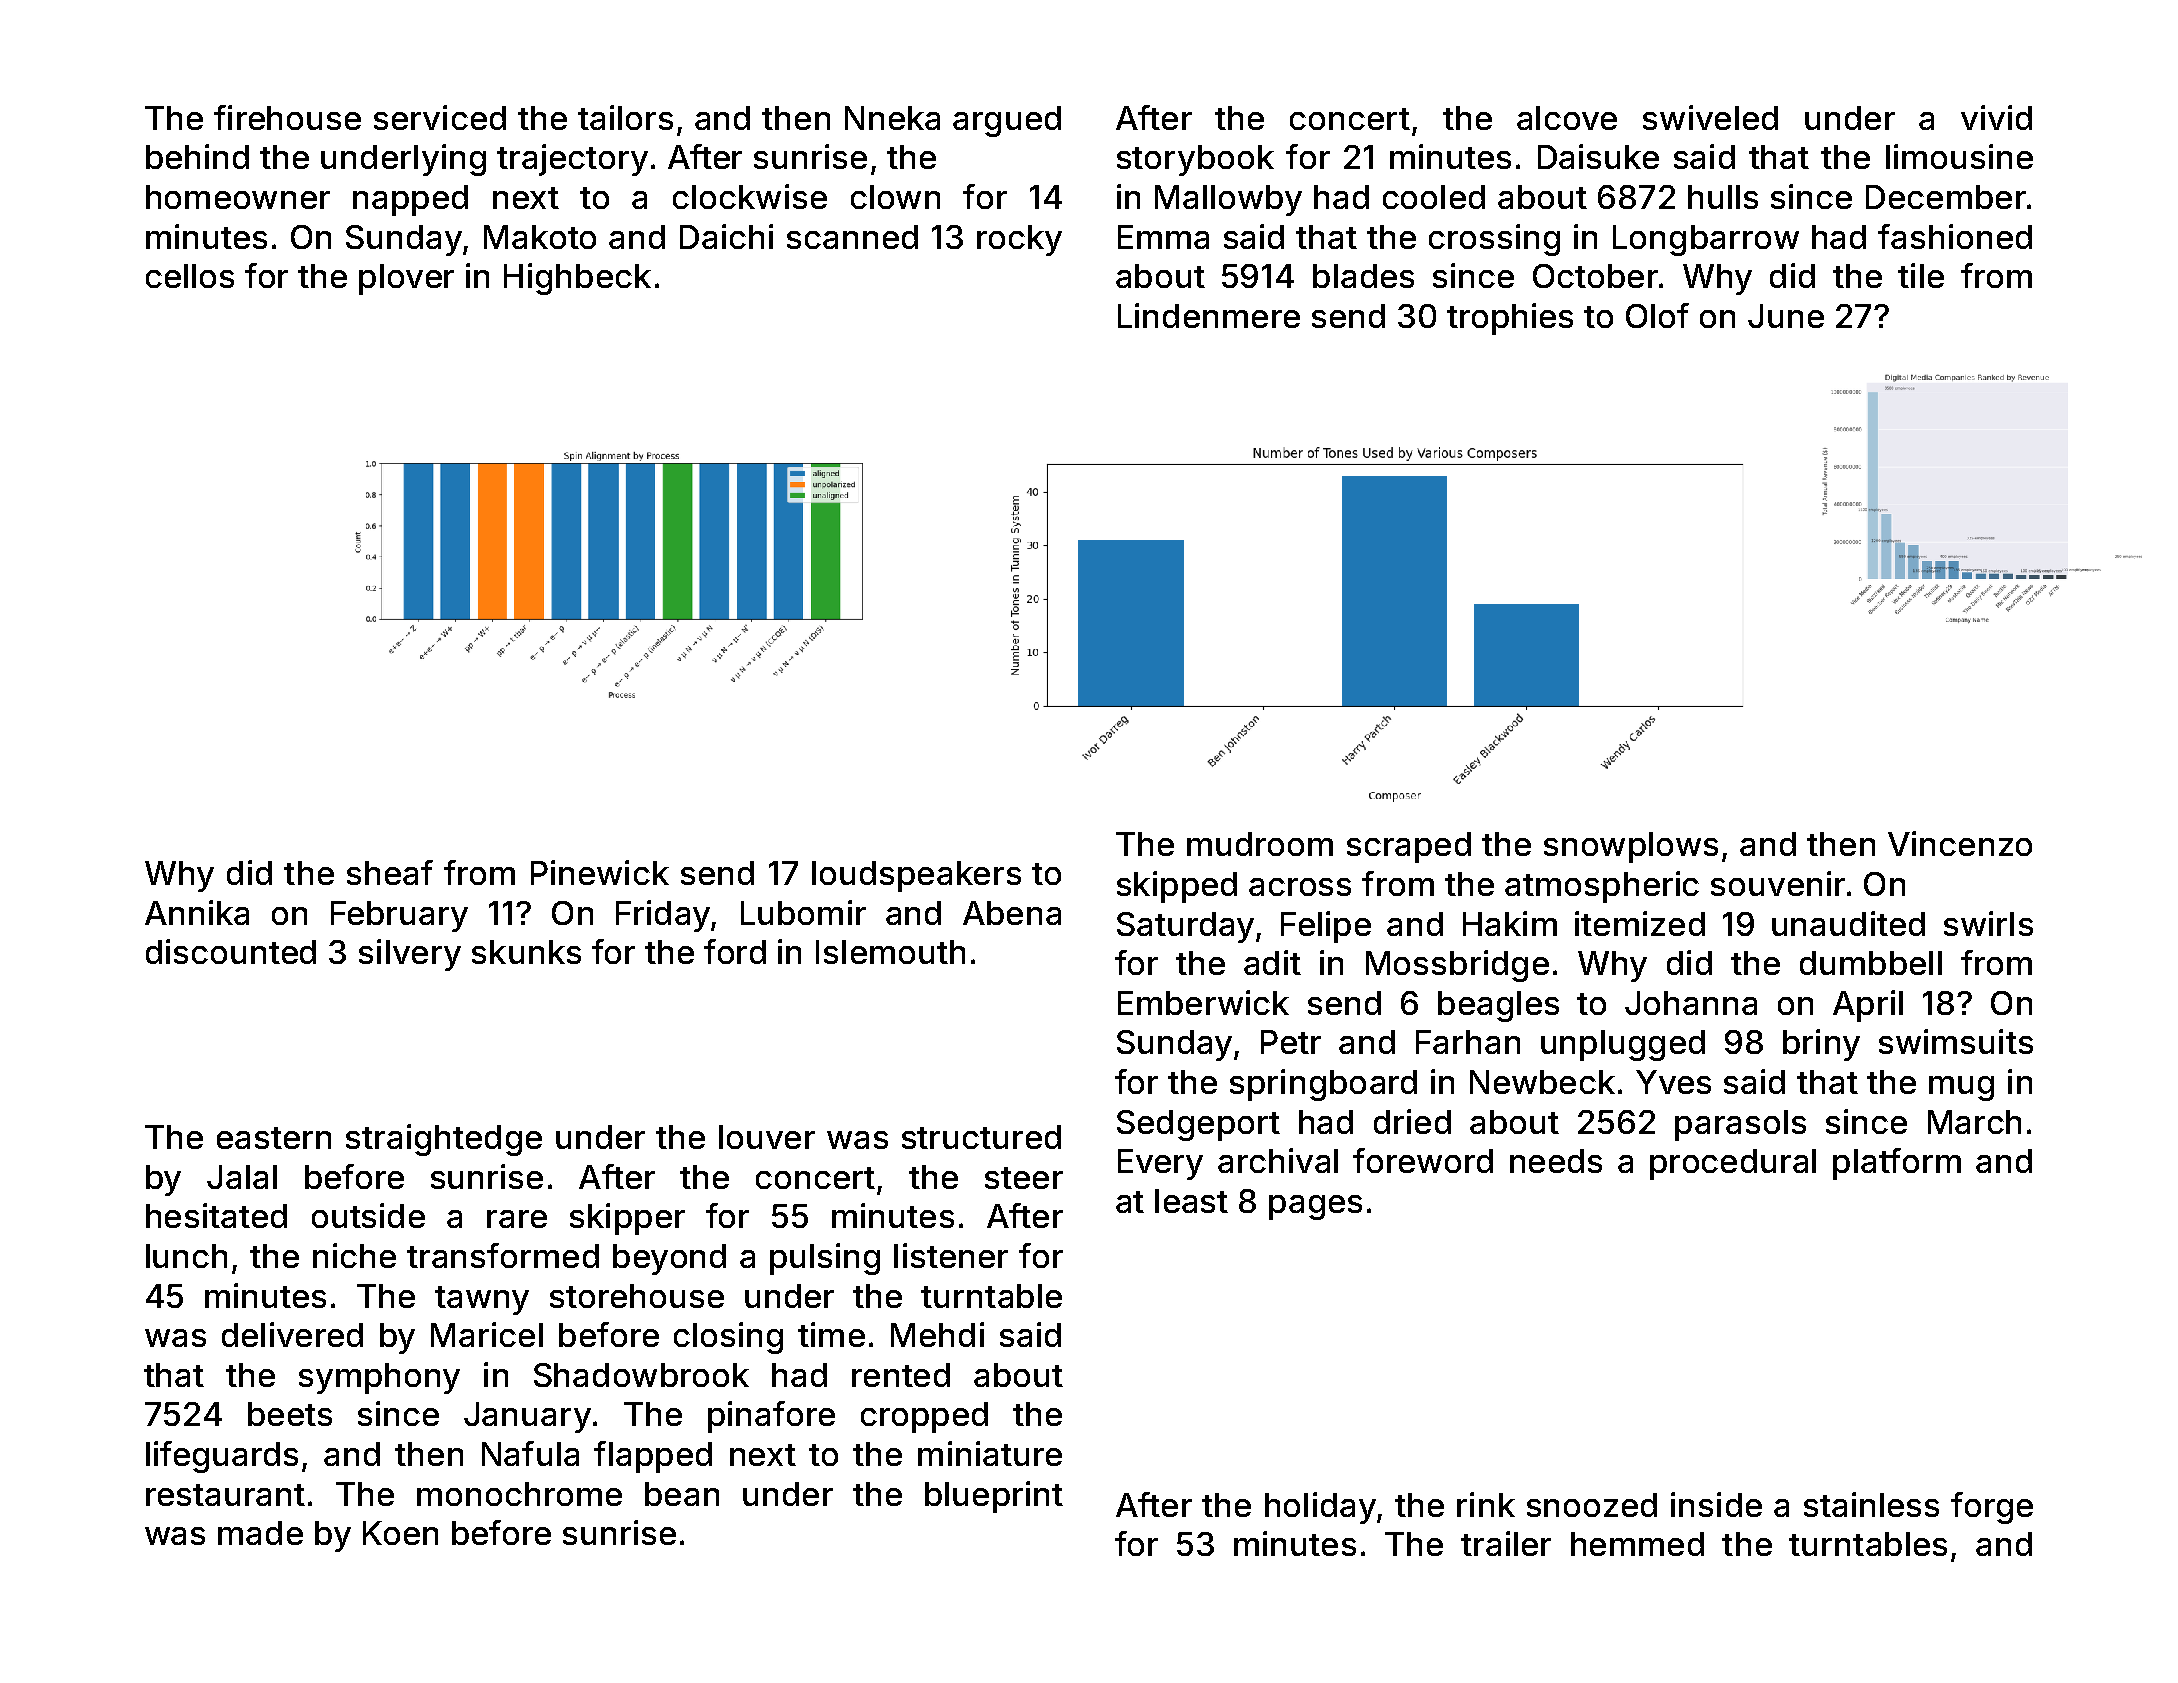 The image size is (2178, 1683). I want to click on behind, so click(197, 156).
